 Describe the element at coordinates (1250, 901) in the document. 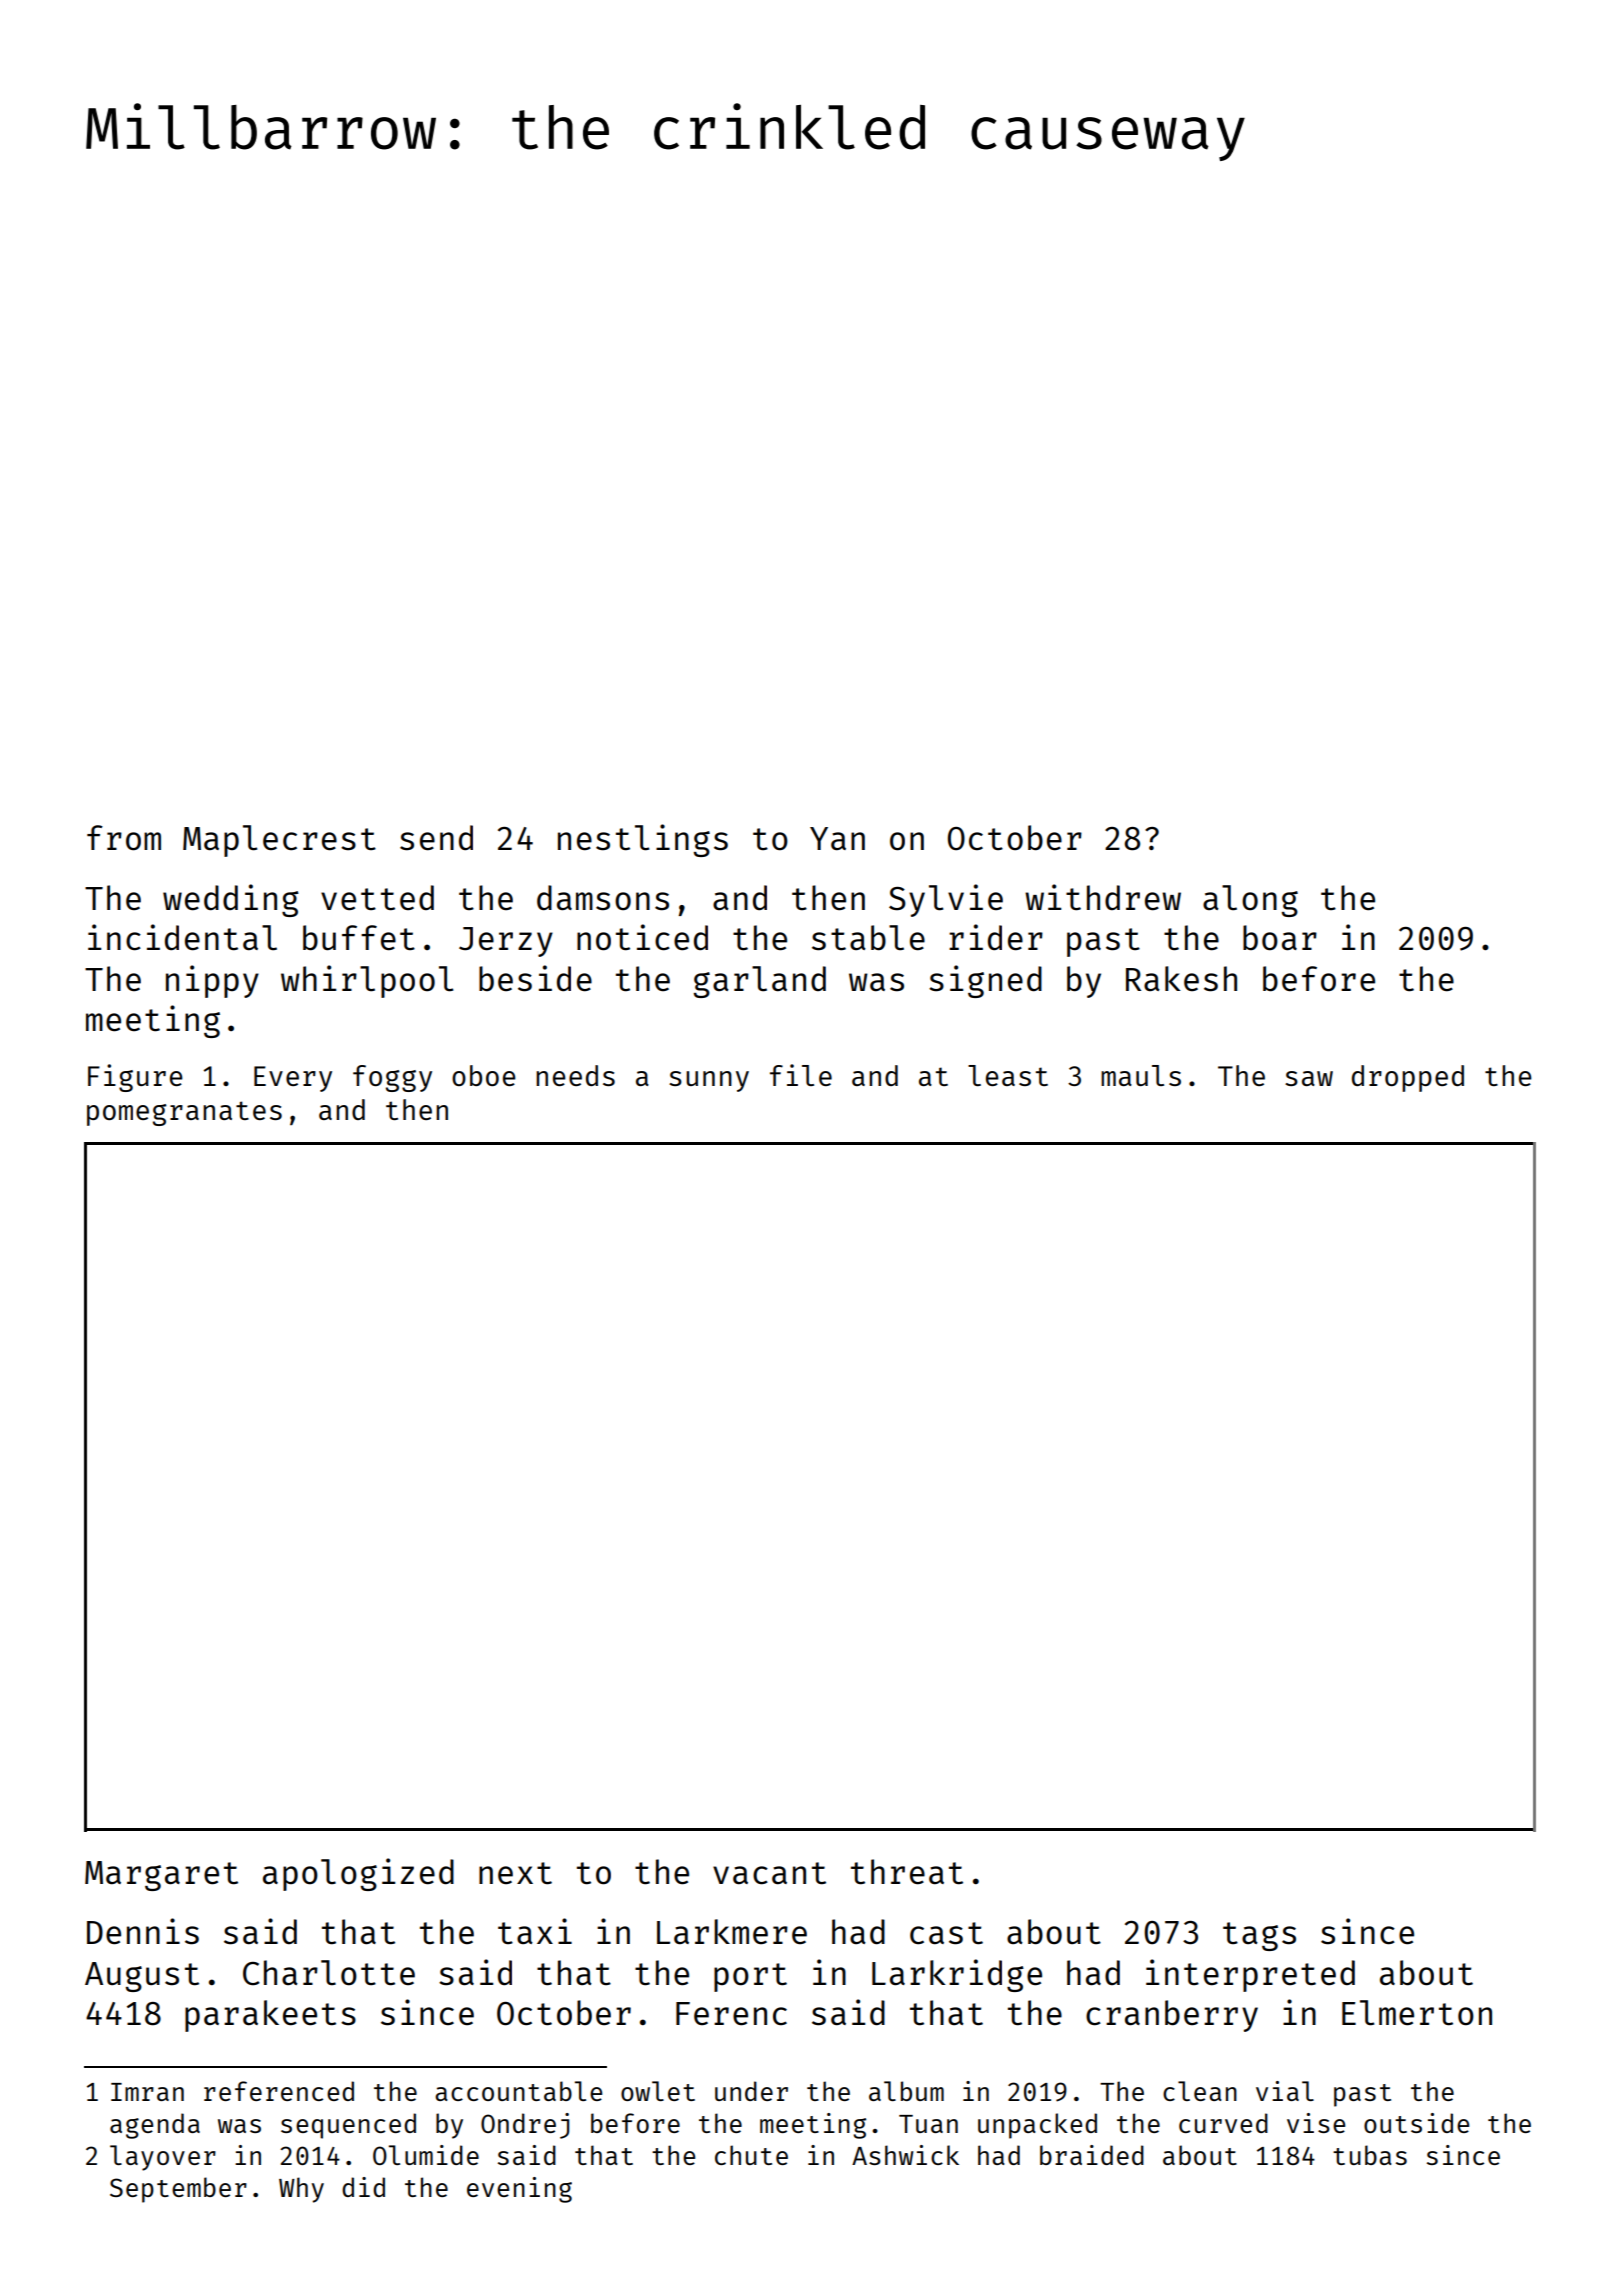

I see `along` at that location.
